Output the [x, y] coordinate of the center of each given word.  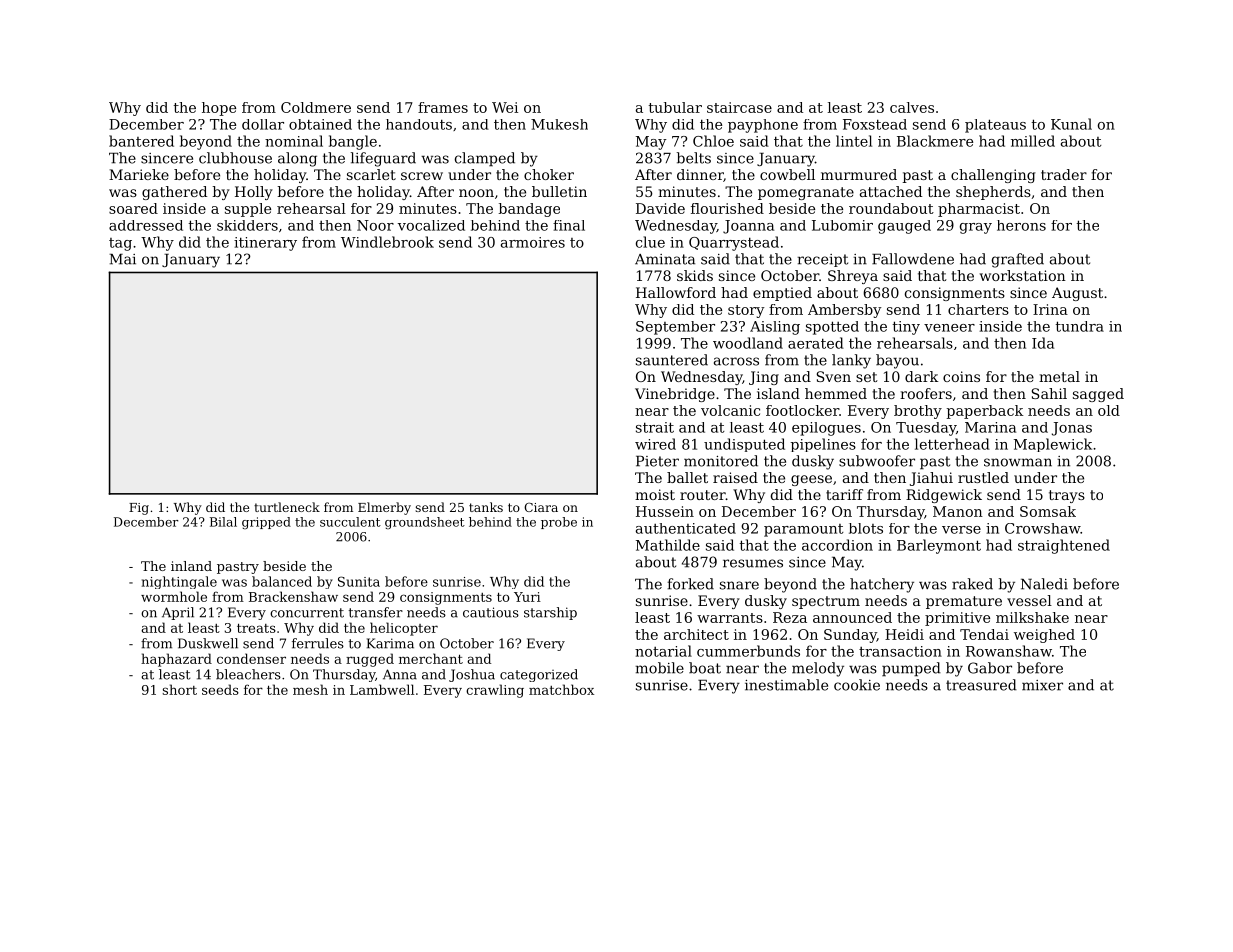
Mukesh [559, 124]
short [179, 689]
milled [1033, 141]
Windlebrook [387, 242]
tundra [1080, 326]
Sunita [359, 581]
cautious [491, 612]
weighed [1044, 636]
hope [219, 109]
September [675, 328]
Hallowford [676, 292]
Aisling [775, 328]
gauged [904, 227]
